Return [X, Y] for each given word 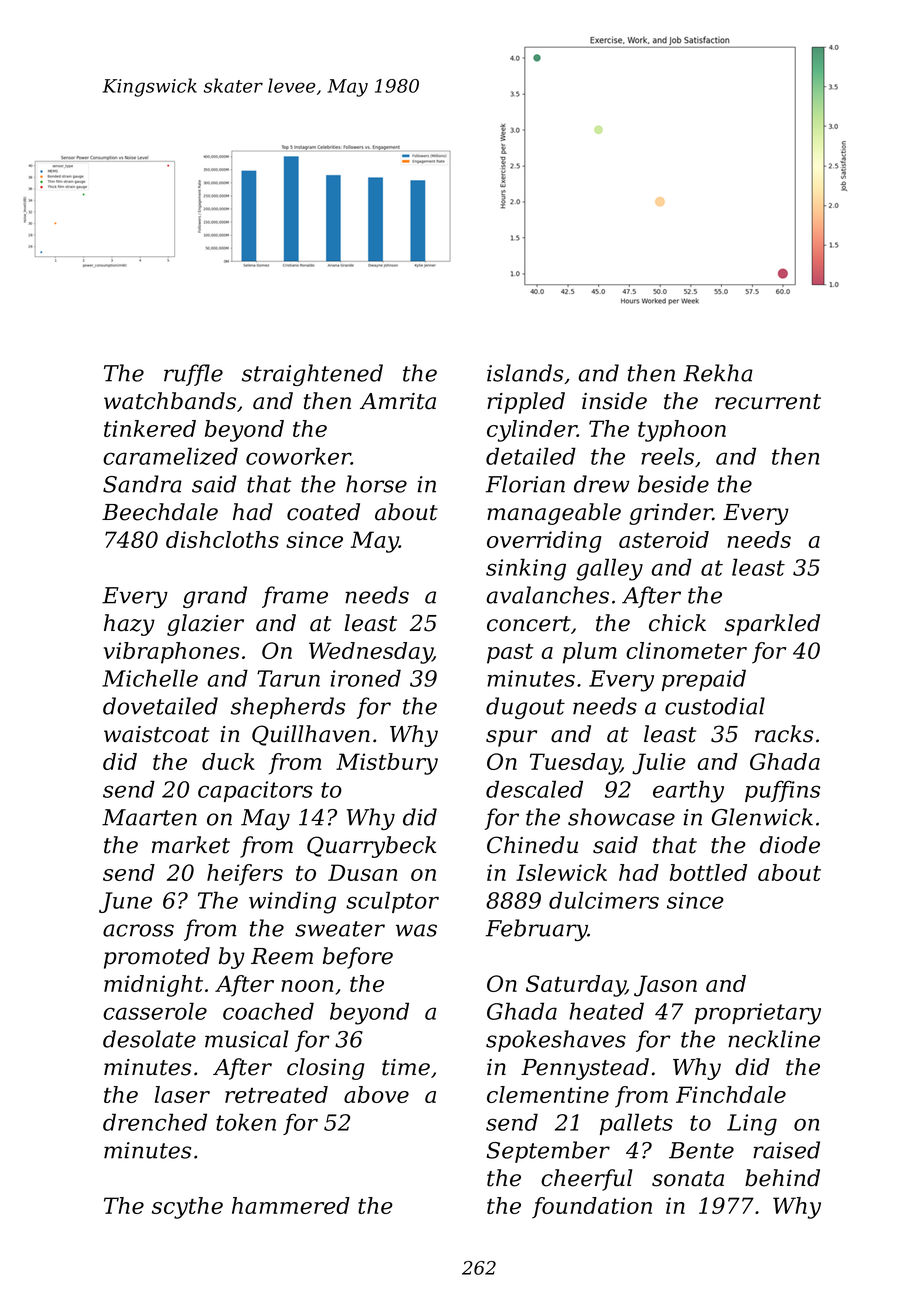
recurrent [768, 402]
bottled [708, 872]
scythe [187, 1208]
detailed [531, 456]
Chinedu [532, 845]
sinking [526, 569]
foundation [592, 1208]
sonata [688, 1179]
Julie [659, 764]
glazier [205, 625]
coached [268, 1011]
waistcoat [156, 734]
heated [606, 1011]
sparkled [772, 625]
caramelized [170, 456]
